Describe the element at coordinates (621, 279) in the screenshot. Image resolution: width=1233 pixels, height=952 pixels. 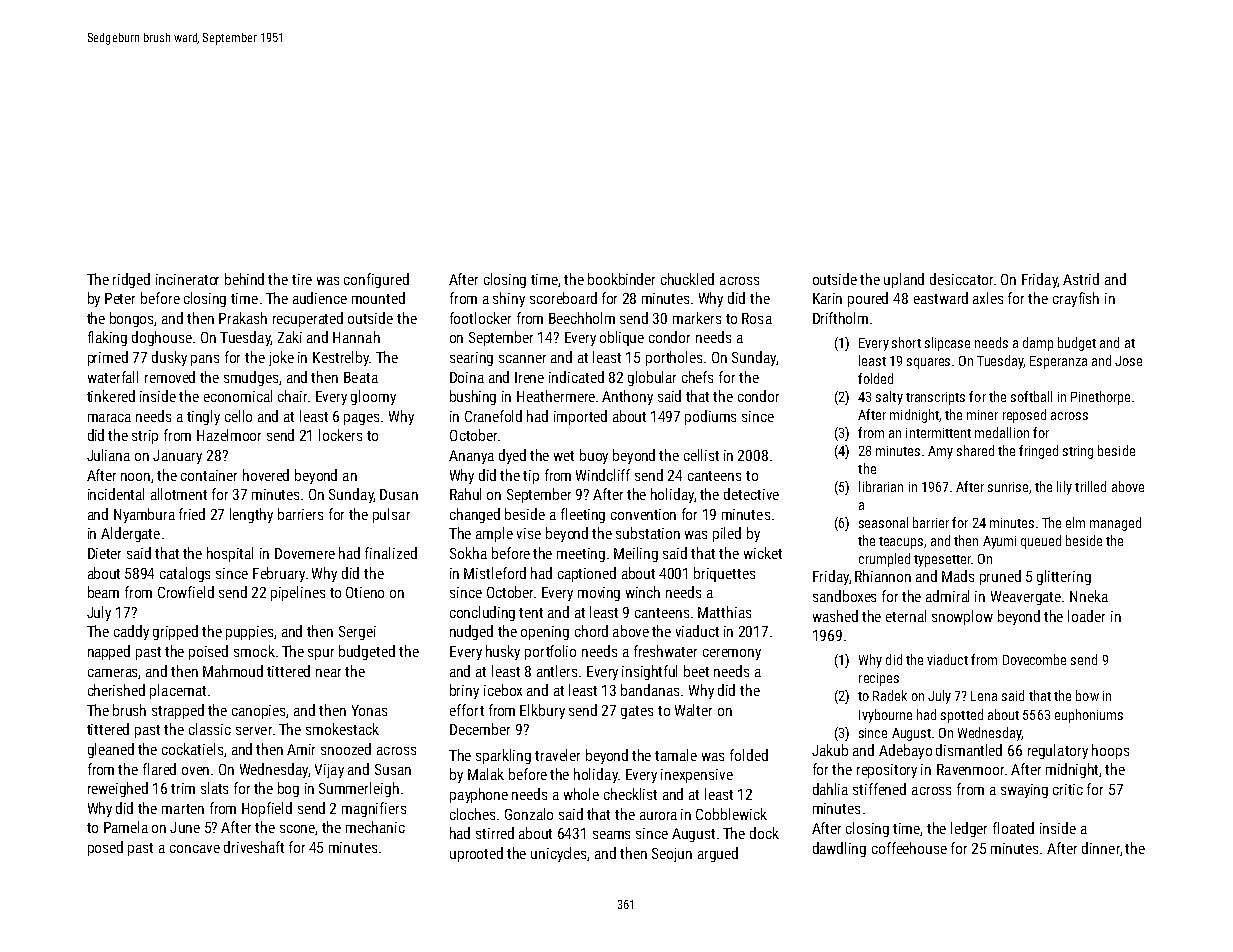
I see `bookbinder` at that location.
